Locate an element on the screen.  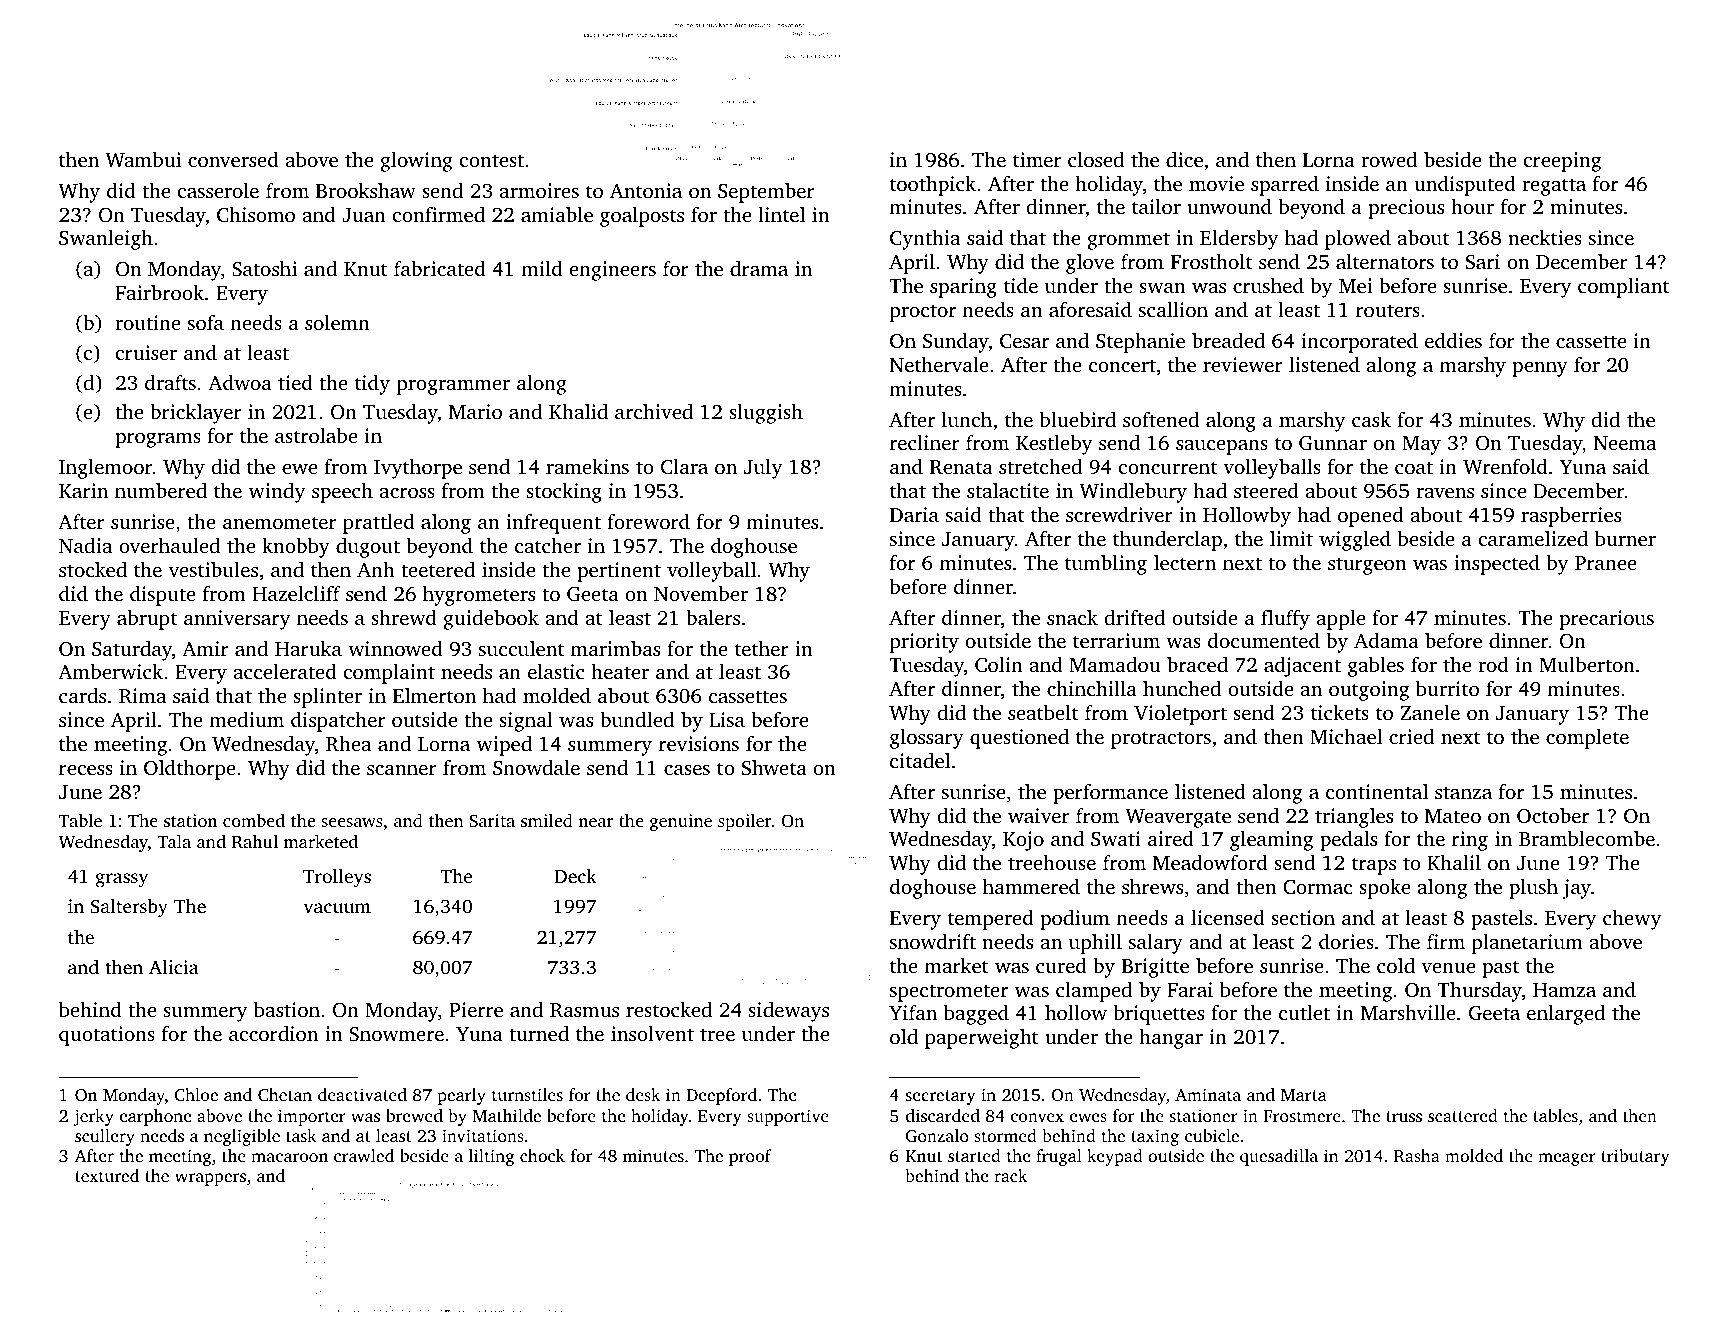
Weavergate is located at coordinates (1178, 818).
